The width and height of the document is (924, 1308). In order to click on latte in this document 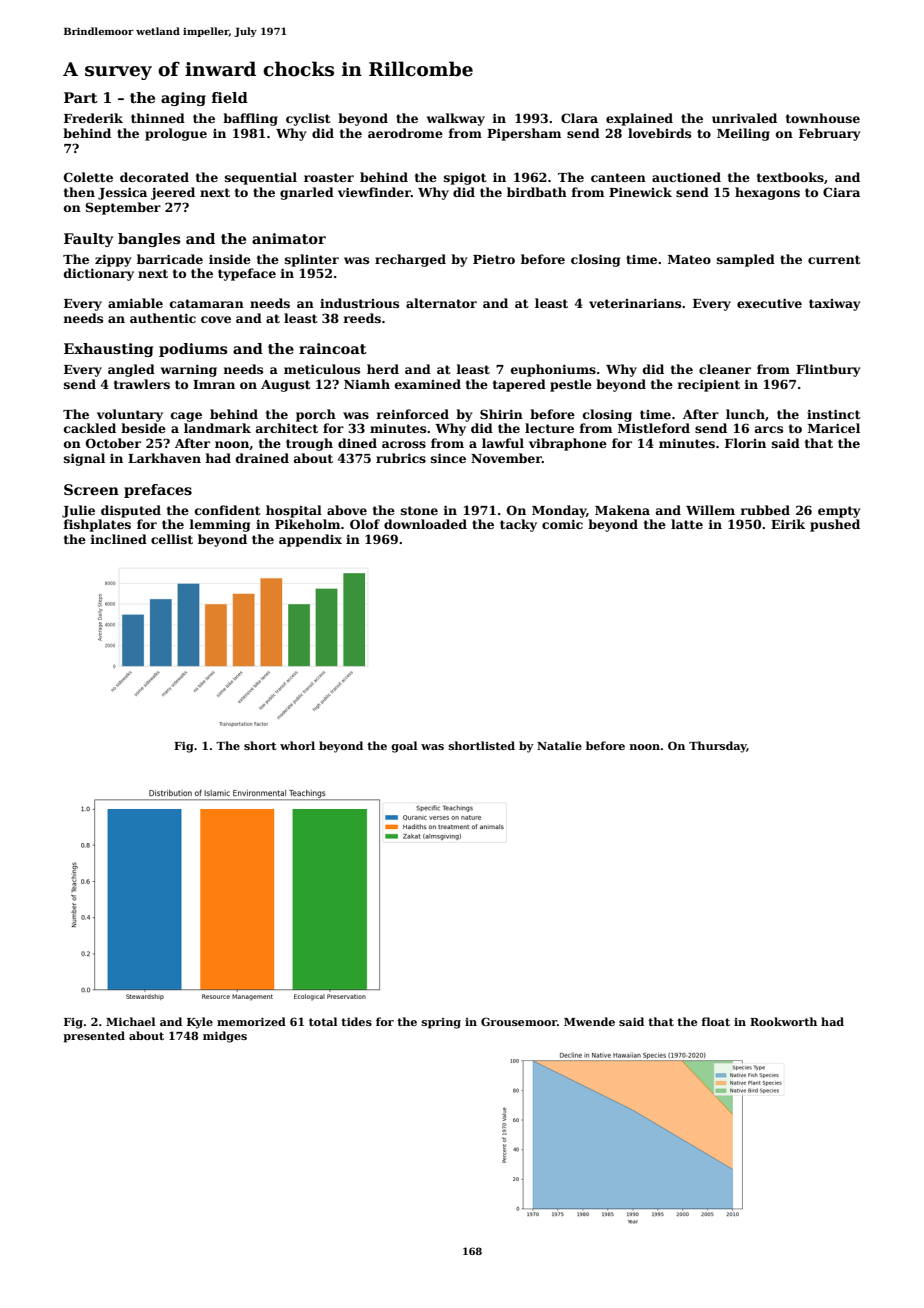, I will do `click(687, 524)`.
